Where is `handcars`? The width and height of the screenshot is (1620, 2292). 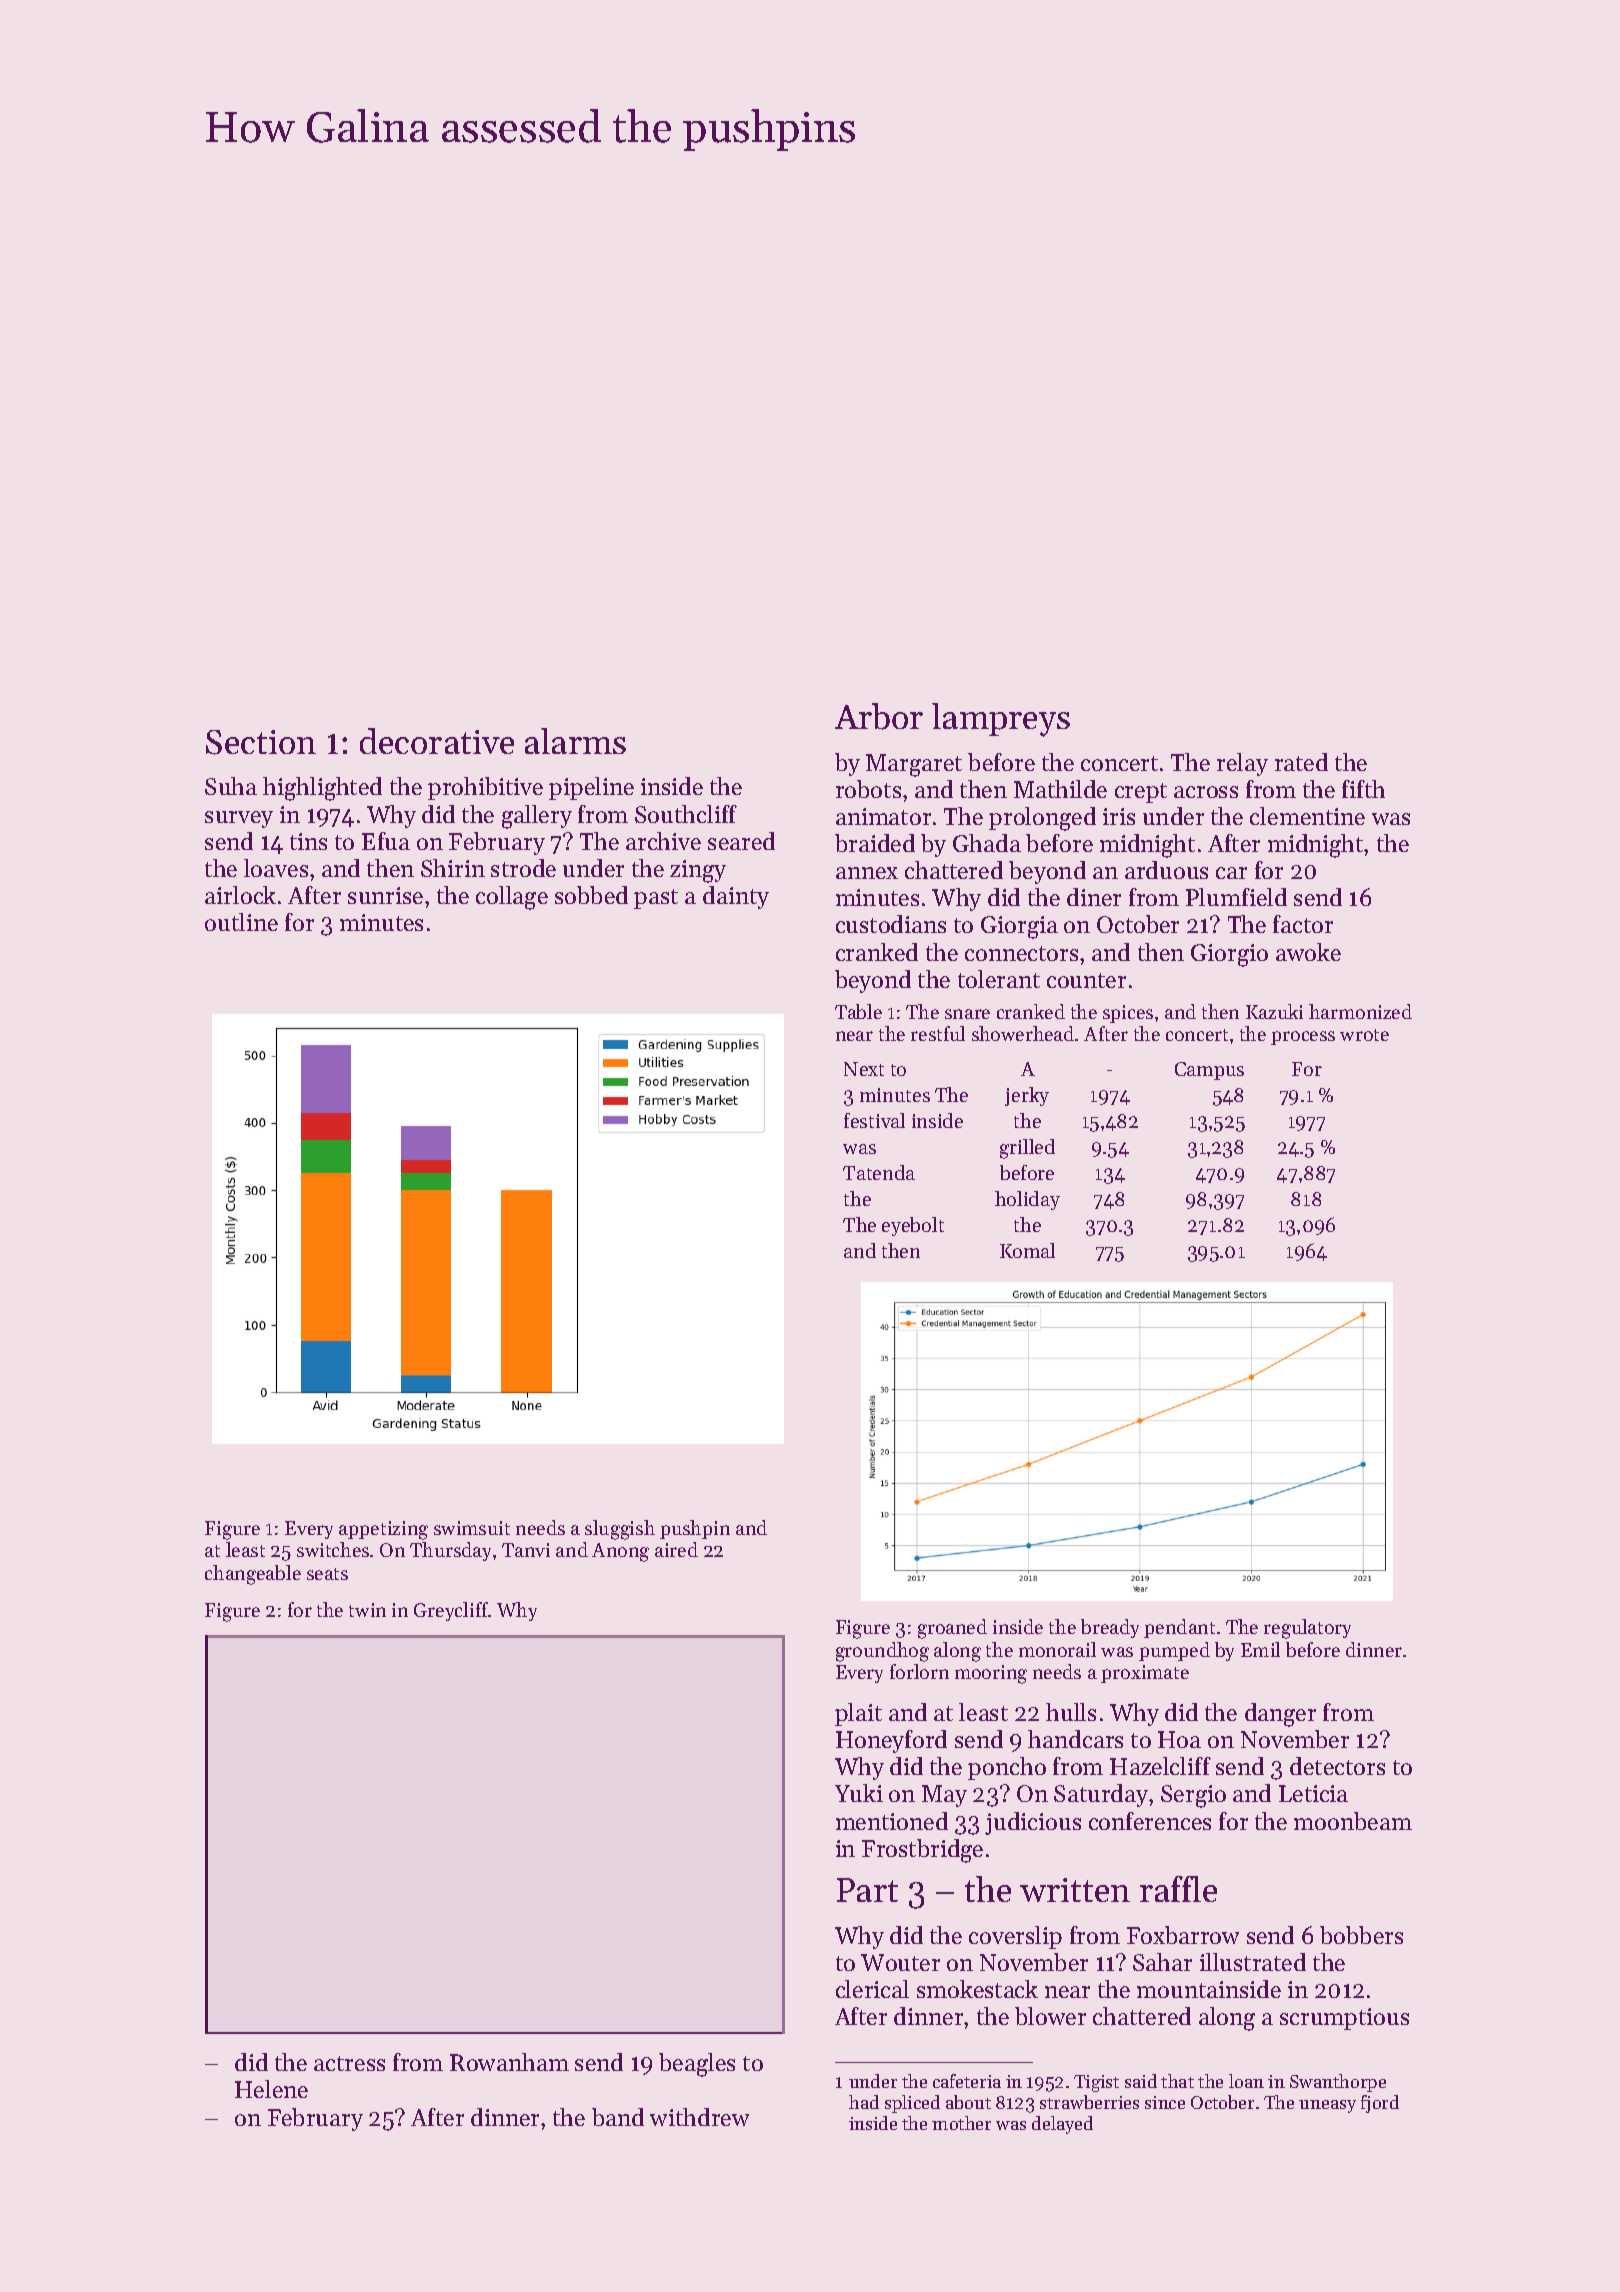 handcars is located at coordinates (1075, 1739).
